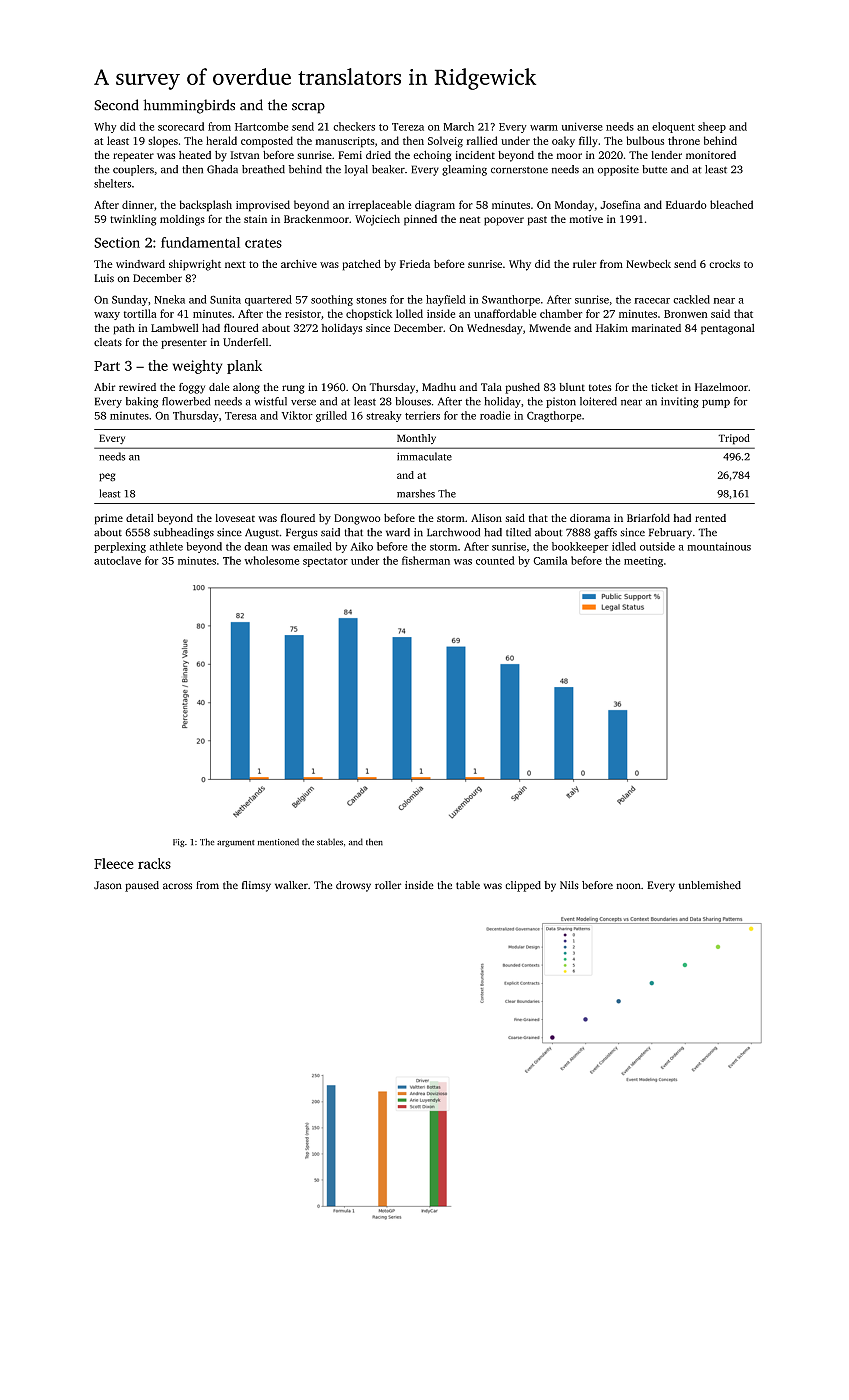 This image has height=1400, width=849. Describe the element at coordinates (416, 493) in the image. I see `marshes` at that location.
